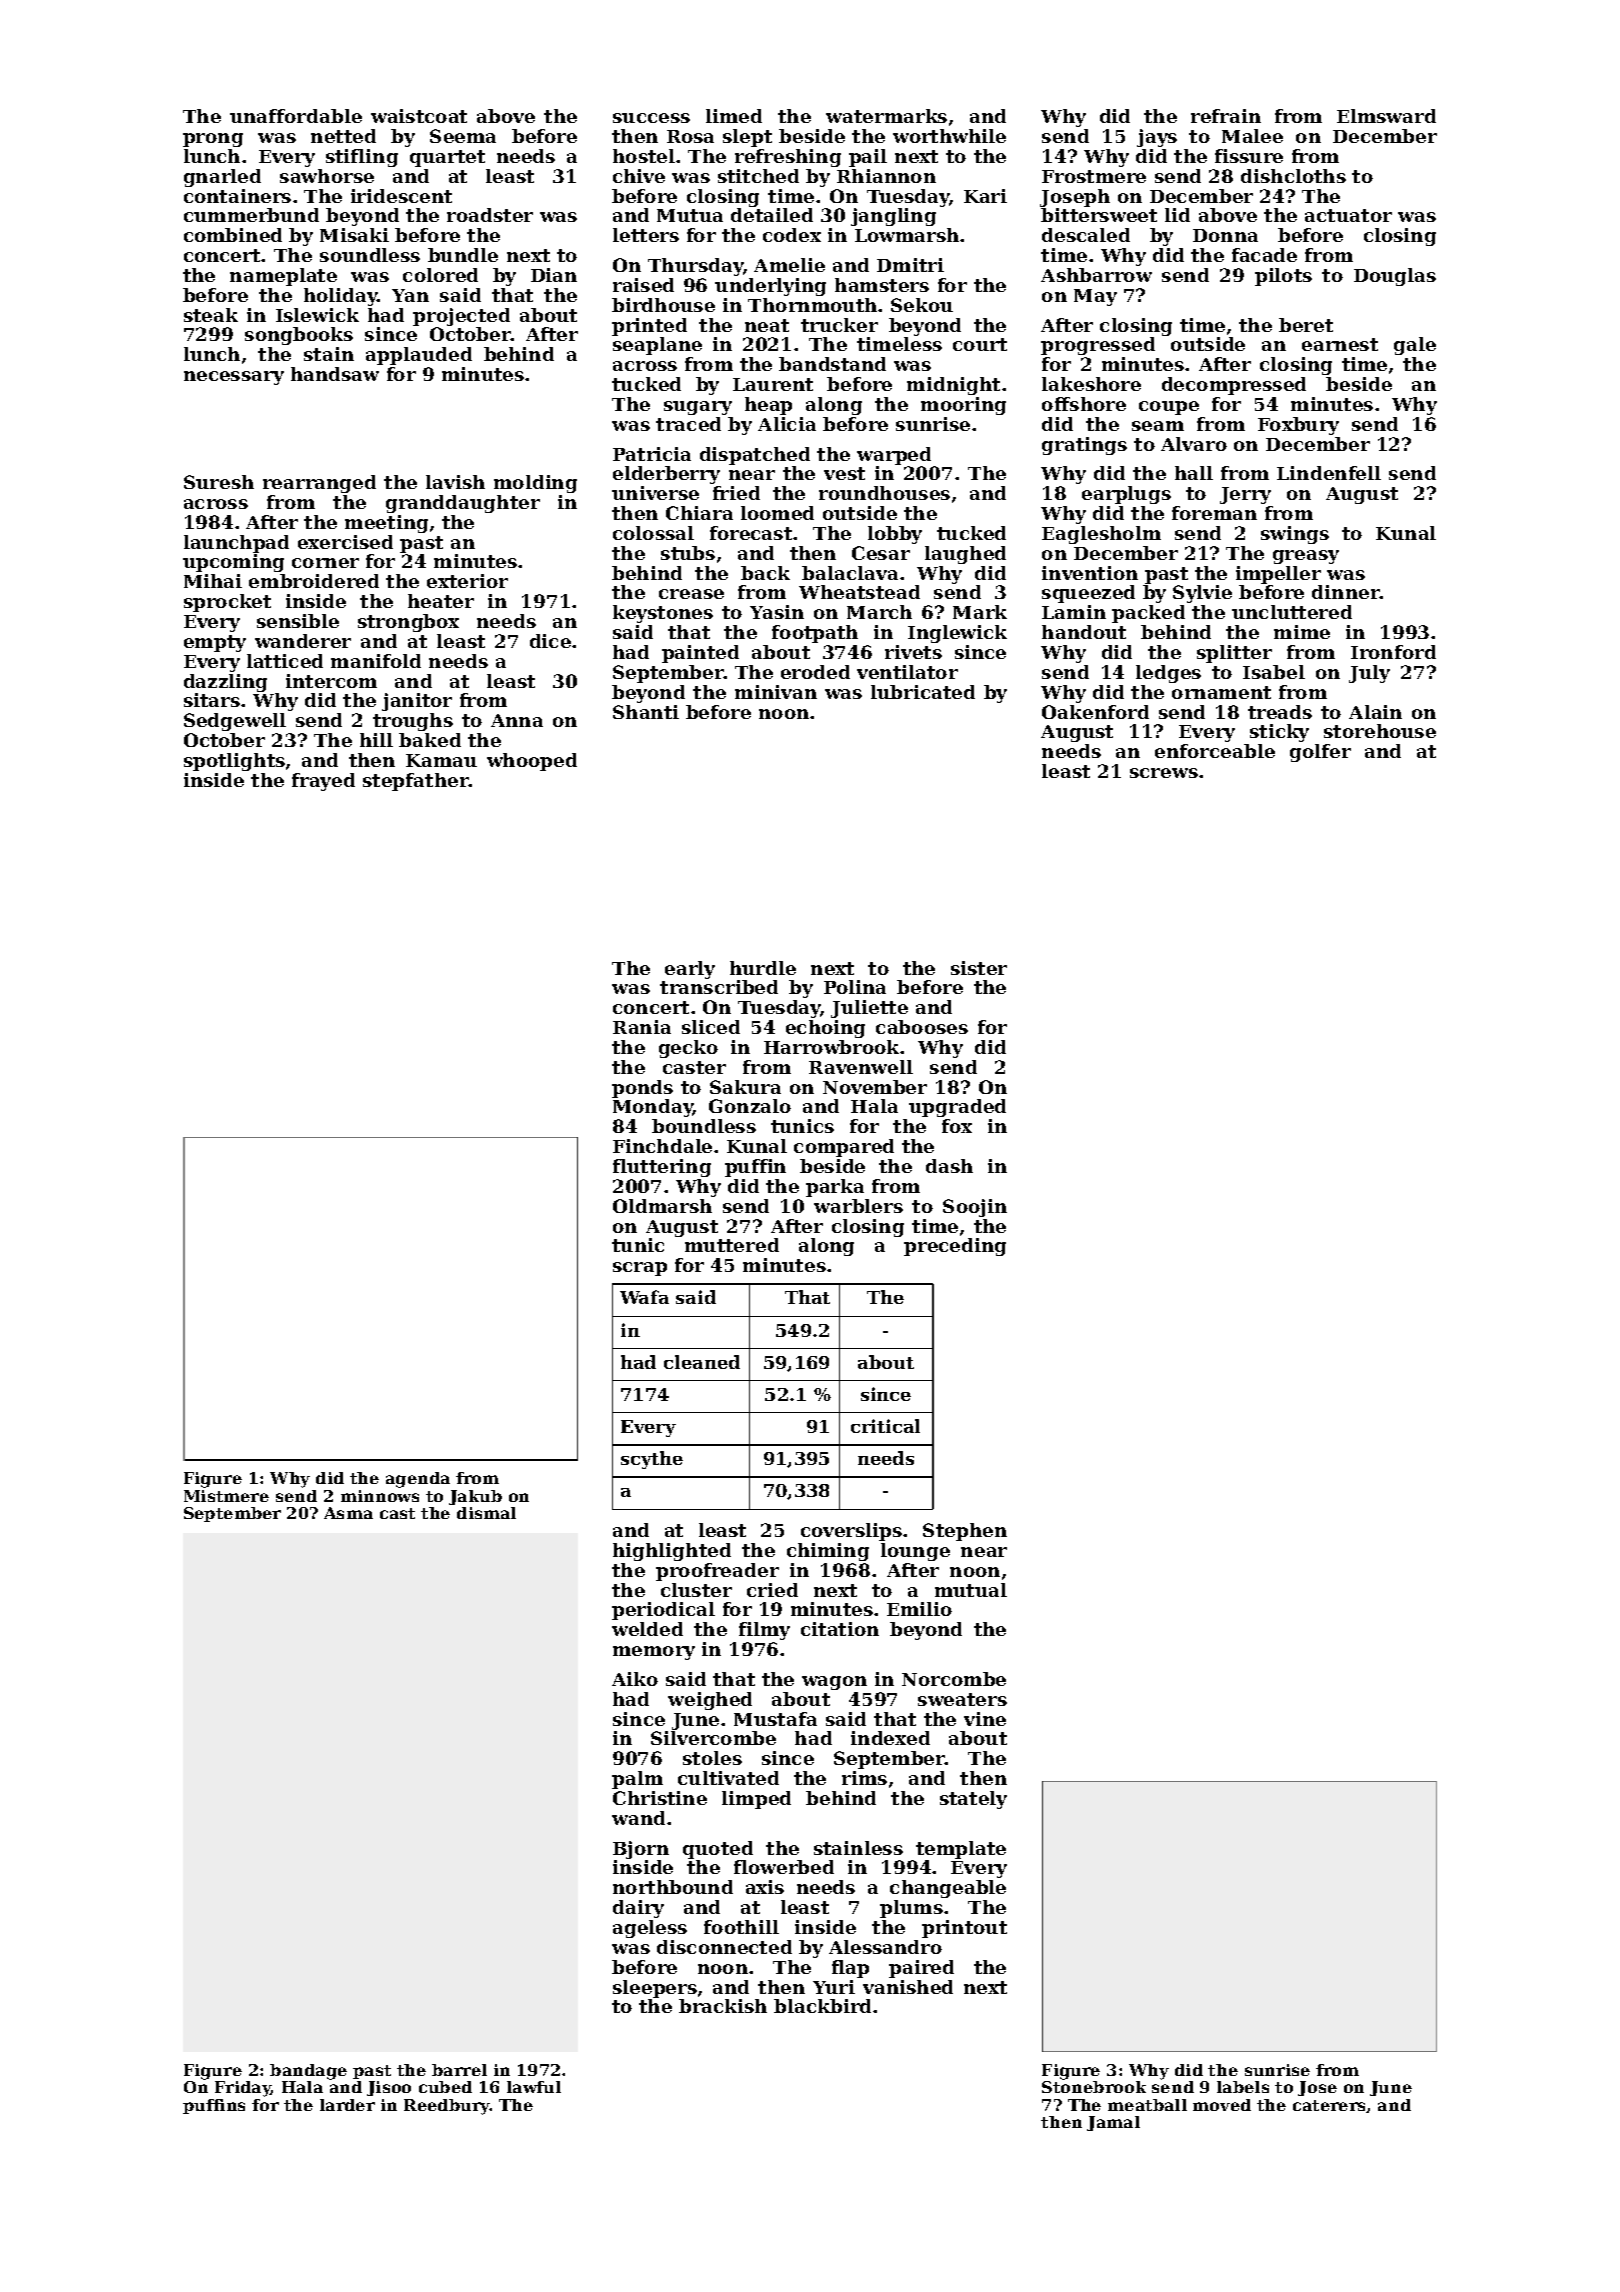 The width and height of the image is (1620, 2292). Describe the element at coordinates (923, 692) in the image. I see `lubricated` at that location.
